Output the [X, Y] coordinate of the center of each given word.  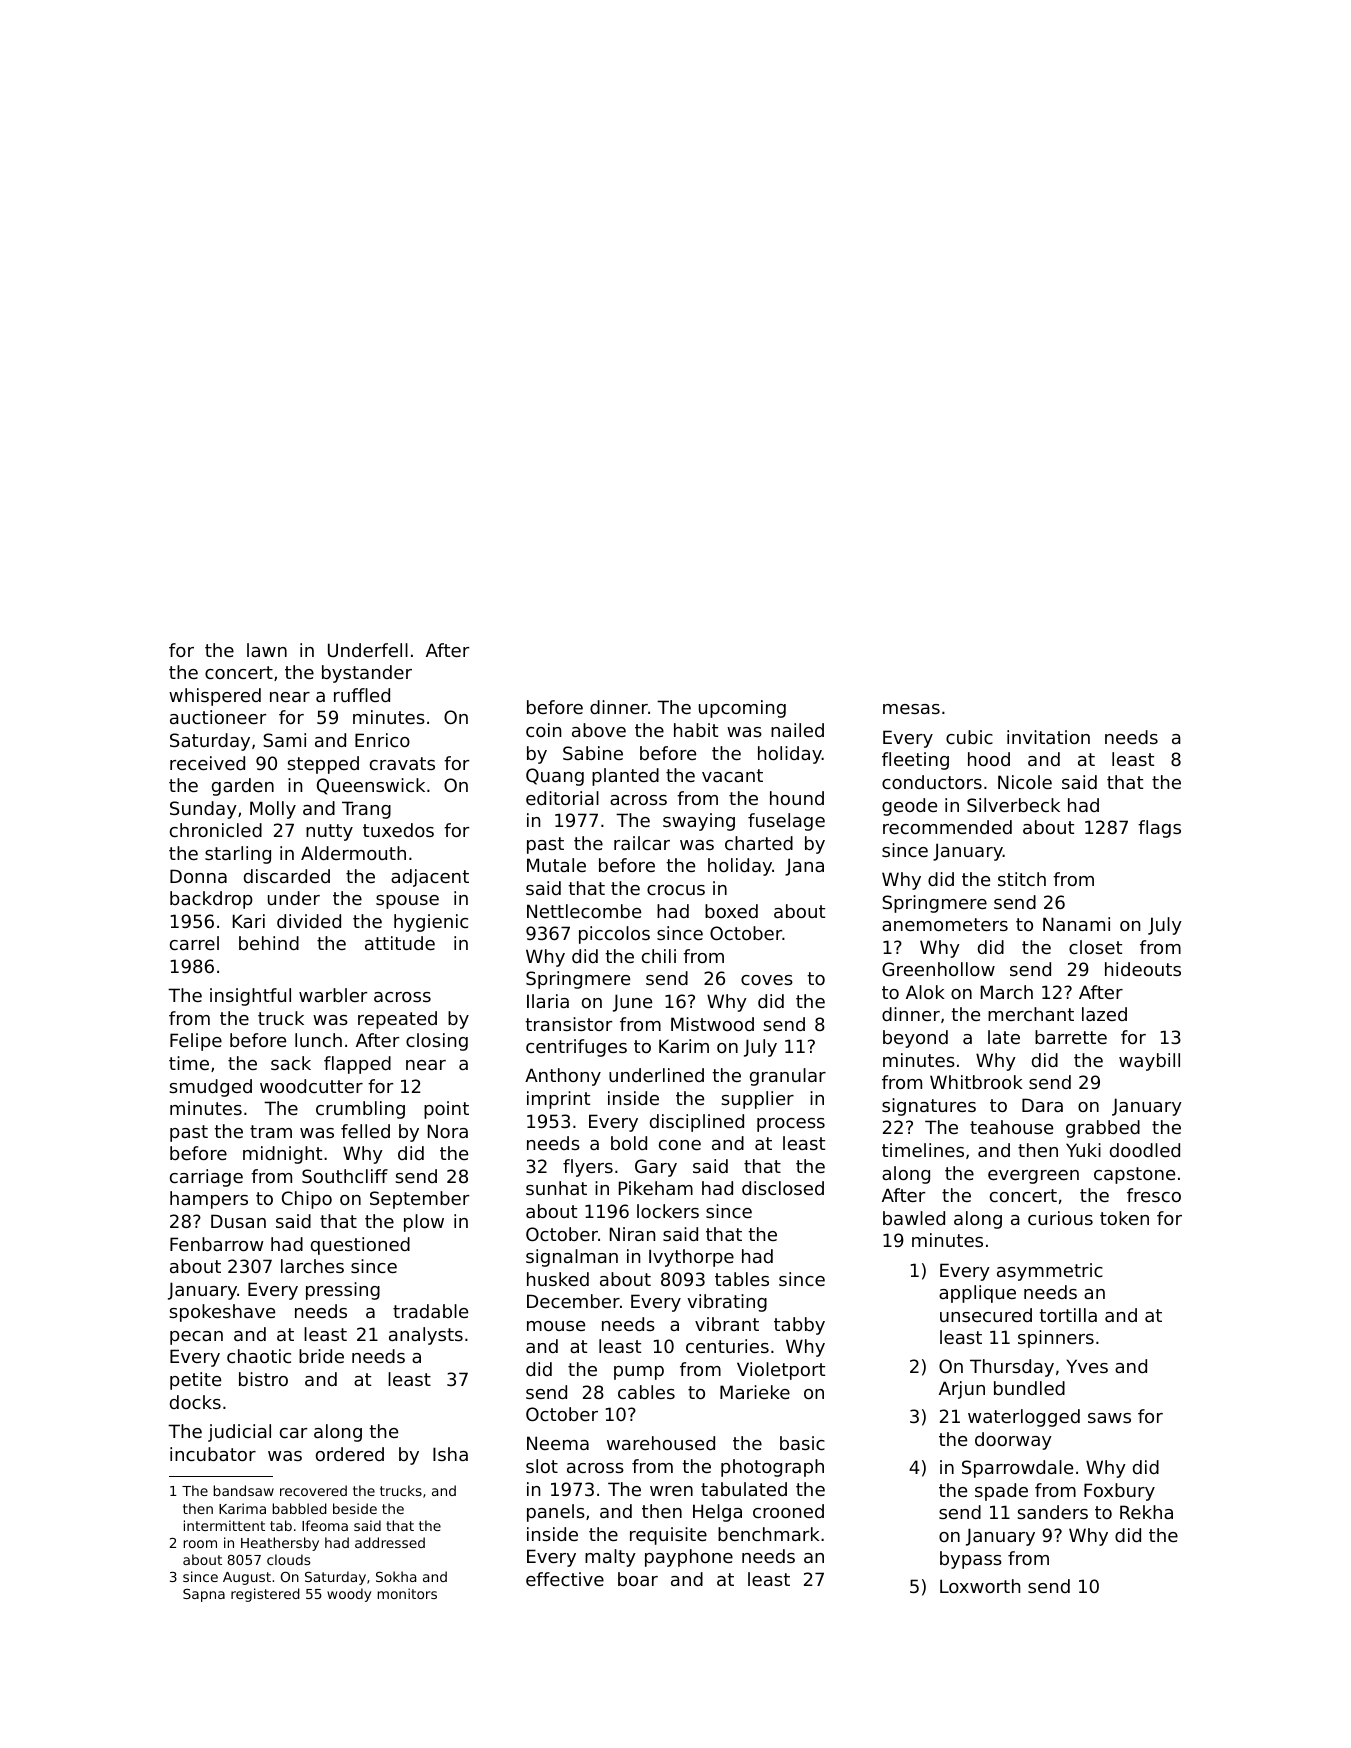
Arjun [962, 1390]
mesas [911, 709]
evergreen [1033, 1177]
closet [1095, 947]
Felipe [196, 1042]
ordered [350, 1454]
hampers [209, 1200]
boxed [731, 911]
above [599, 730]
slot [542, 1466]
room [200, 1544]
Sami [284, 740]
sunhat [556, 1188]
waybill [1149, 1062]
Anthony [563, 1077]
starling [238, 855]
